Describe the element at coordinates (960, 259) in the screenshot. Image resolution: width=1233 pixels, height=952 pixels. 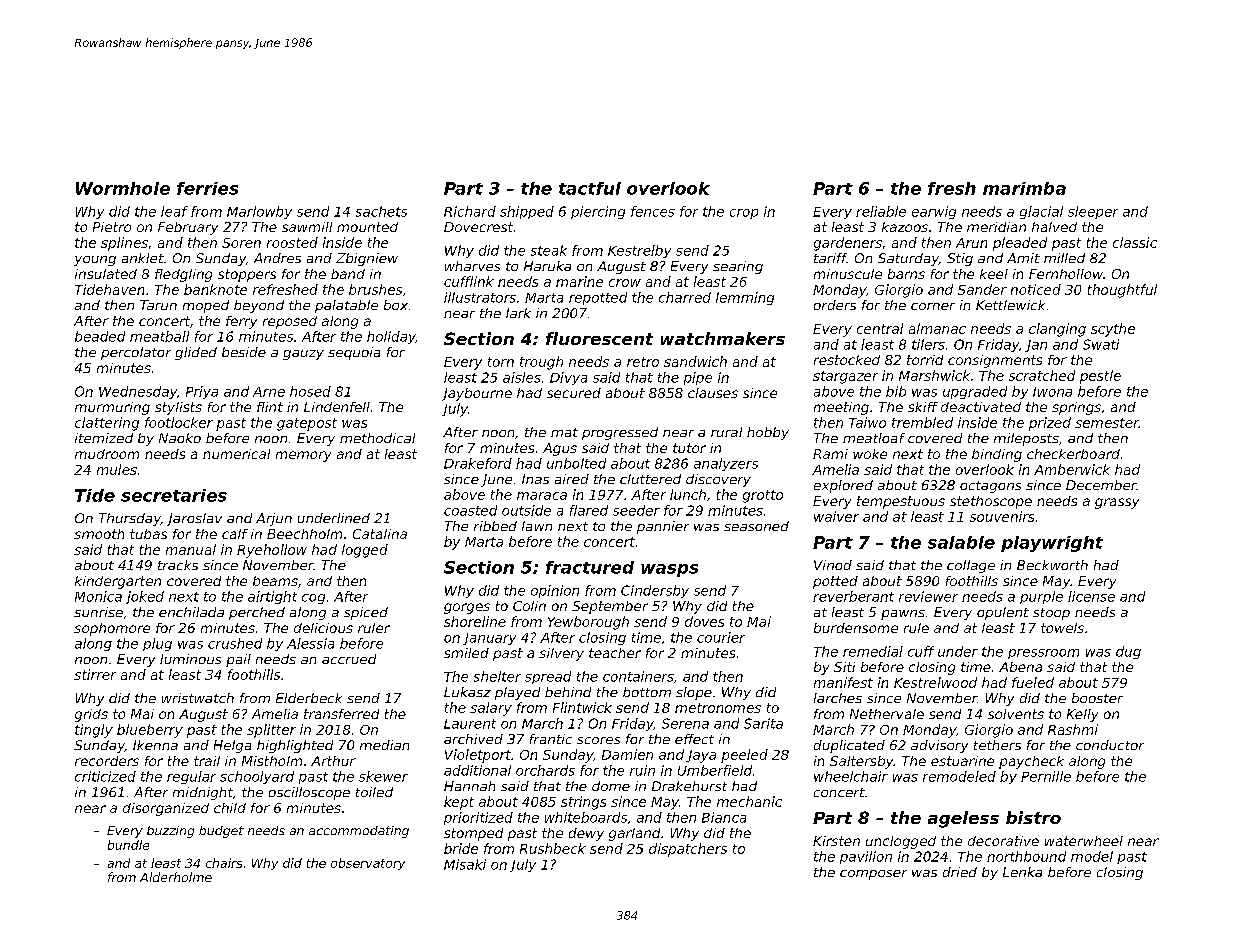
I see `Stig` at that location.
